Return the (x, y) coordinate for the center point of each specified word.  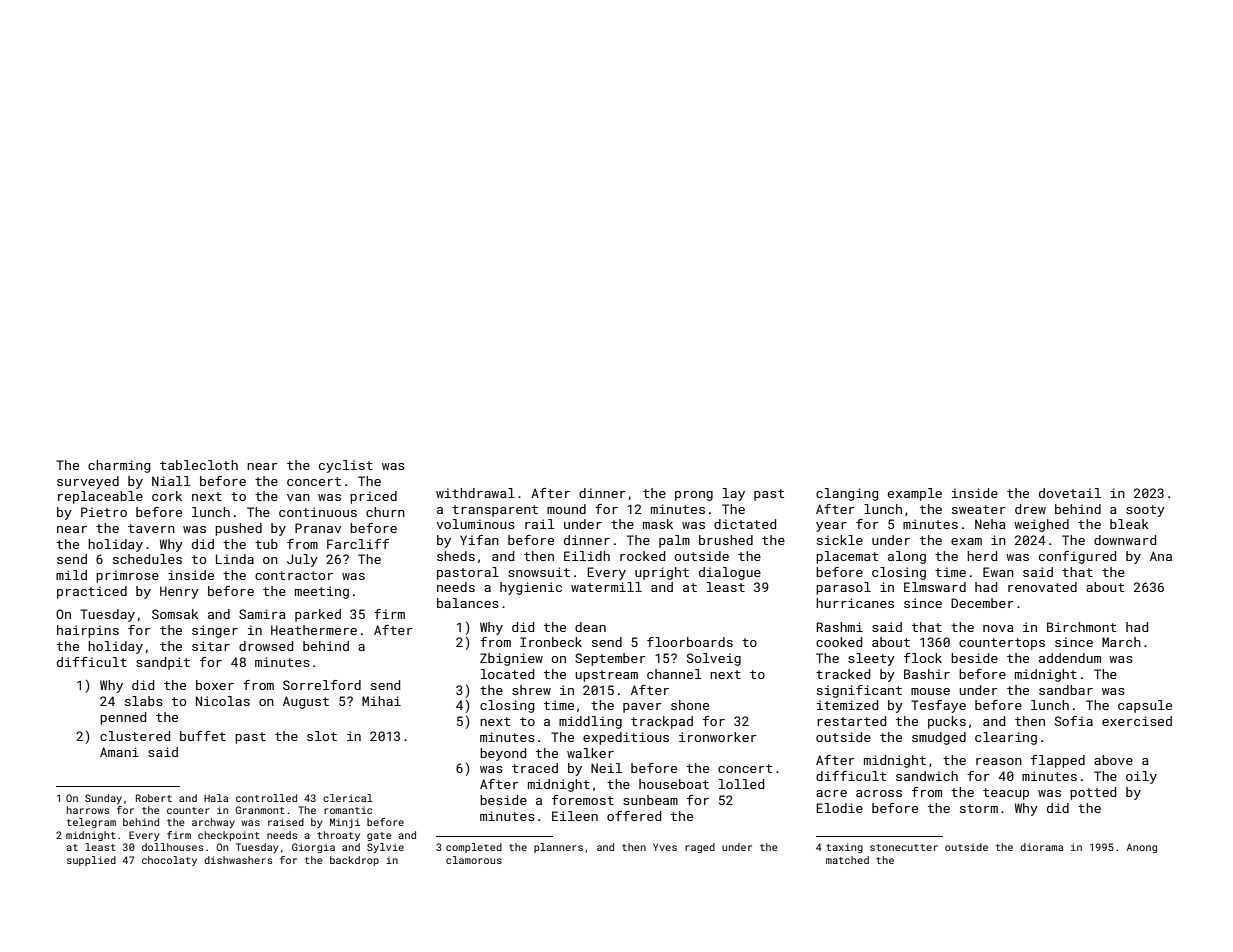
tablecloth (199, 465)
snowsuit (539, 572)
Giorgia (313, 848)
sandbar (1066, 690)
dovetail (1070, 493)
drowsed (266, 646)
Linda (235, 559)
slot (322, 736)
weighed (1041, 525)
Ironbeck (551, 642)
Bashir (927, 674)
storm (979, 808)
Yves (665, 847)
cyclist (346, 466)
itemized (847, 705)
